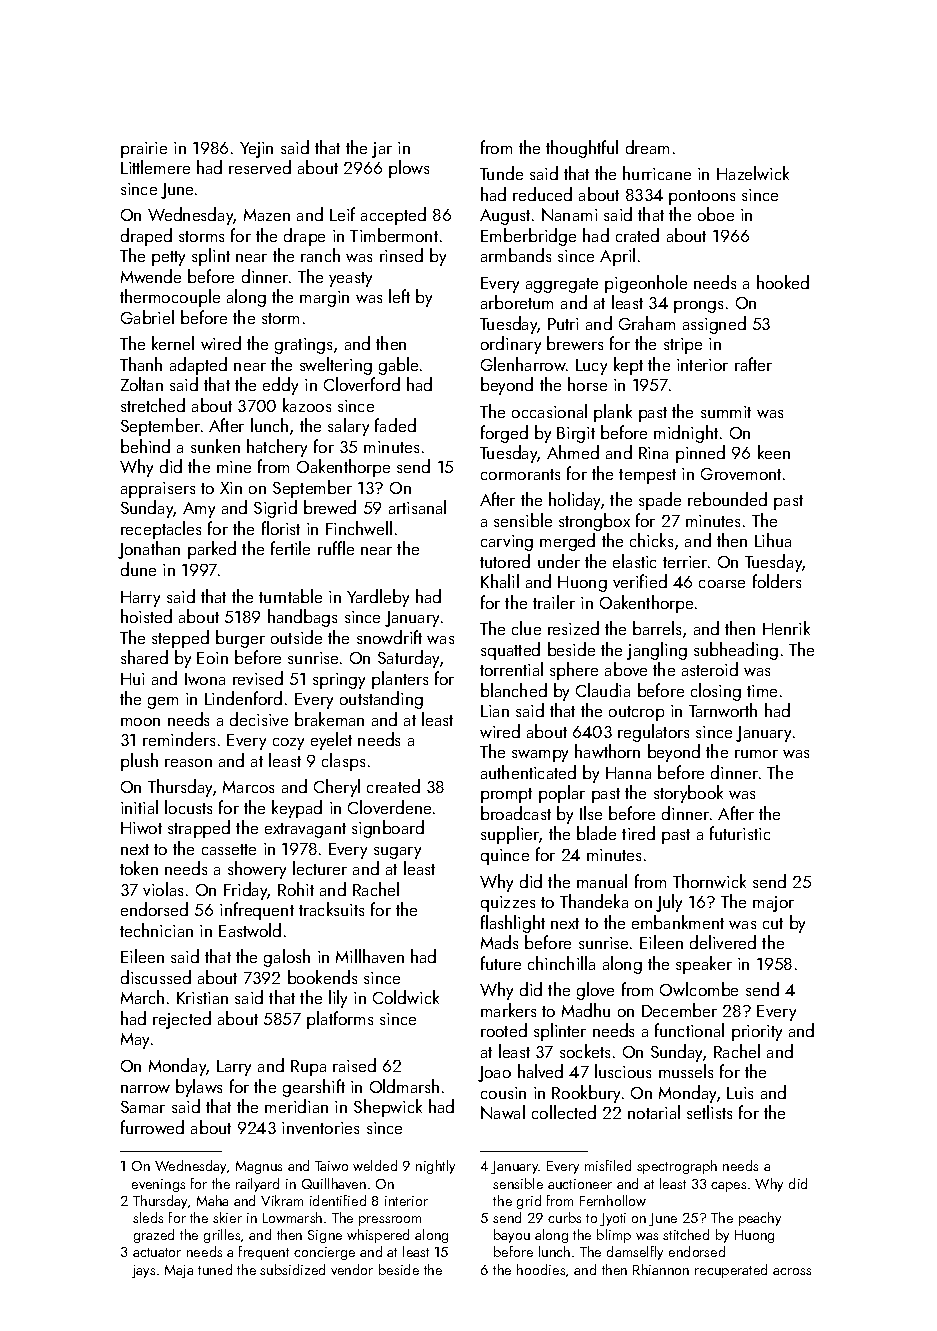  What do you see at coordinates (678, 922) in the image?
I see `embankment` at bounding box center [678, 922].
